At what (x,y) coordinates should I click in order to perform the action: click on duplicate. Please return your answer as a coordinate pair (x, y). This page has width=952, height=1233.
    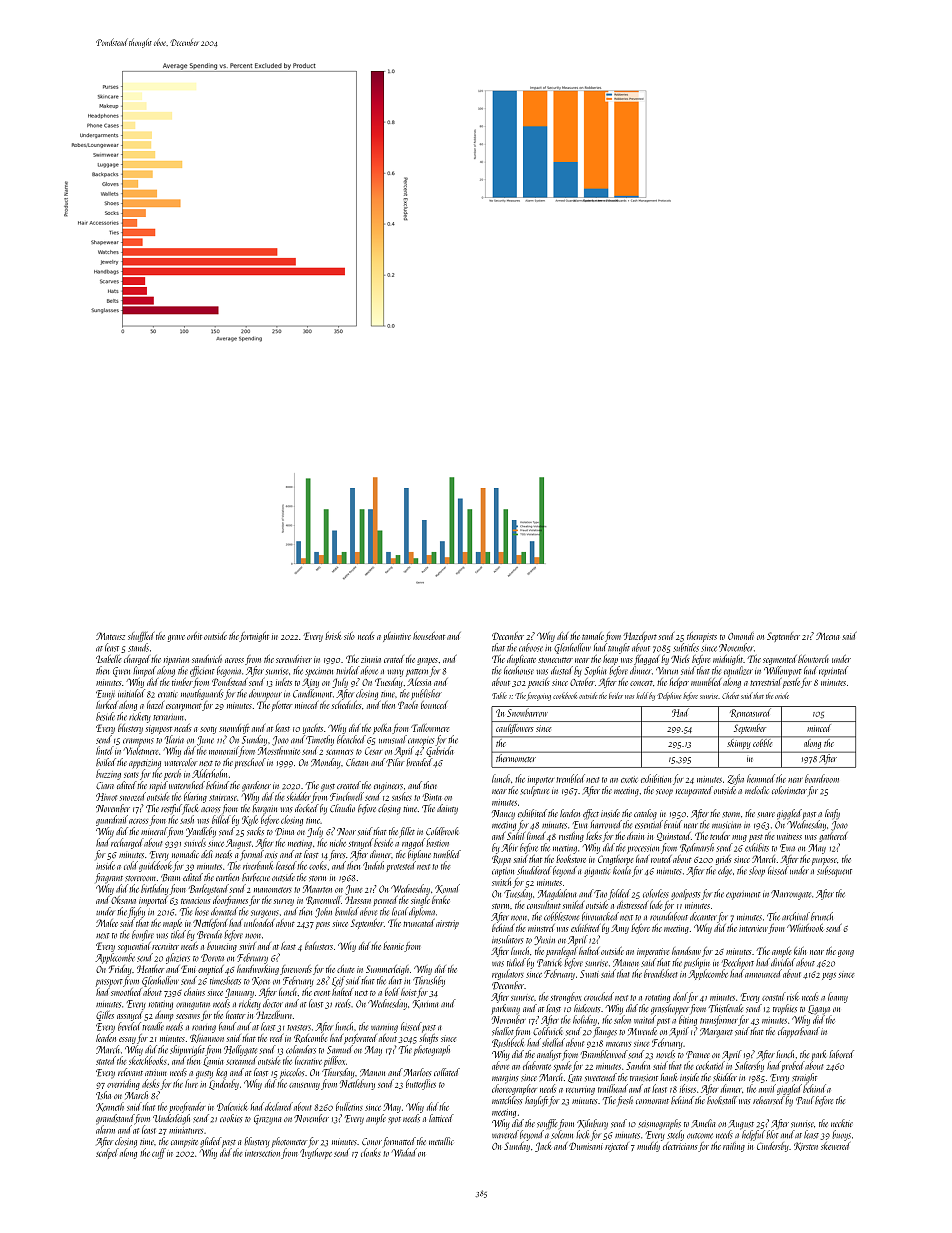
    Looking at the image, I should click on (521, 660).
